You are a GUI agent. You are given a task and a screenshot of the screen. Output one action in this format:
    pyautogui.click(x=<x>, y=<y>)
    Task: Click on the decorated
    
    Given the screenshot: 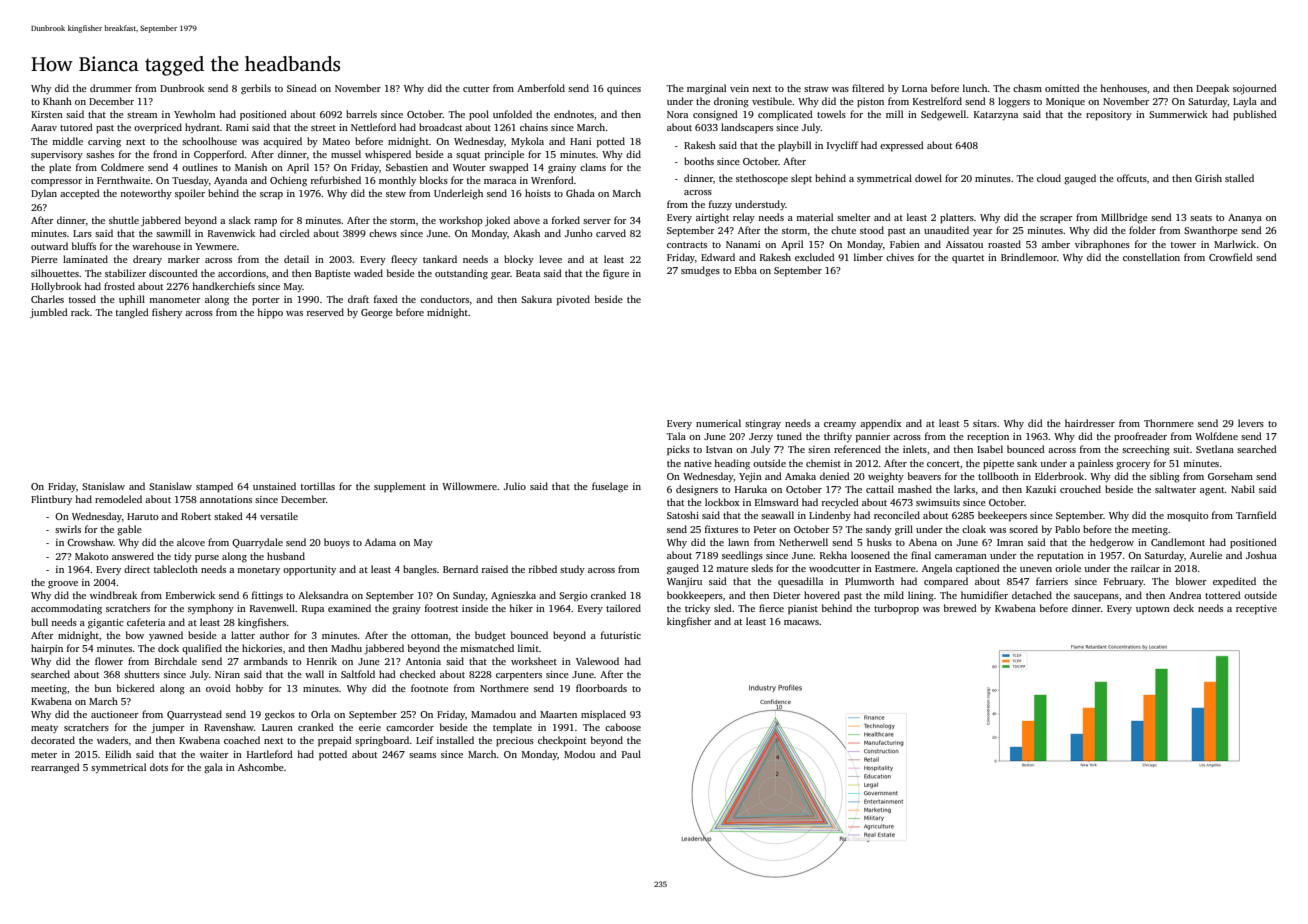 What is the action you would take?
    pyautogui.click(x=53, y=740)
